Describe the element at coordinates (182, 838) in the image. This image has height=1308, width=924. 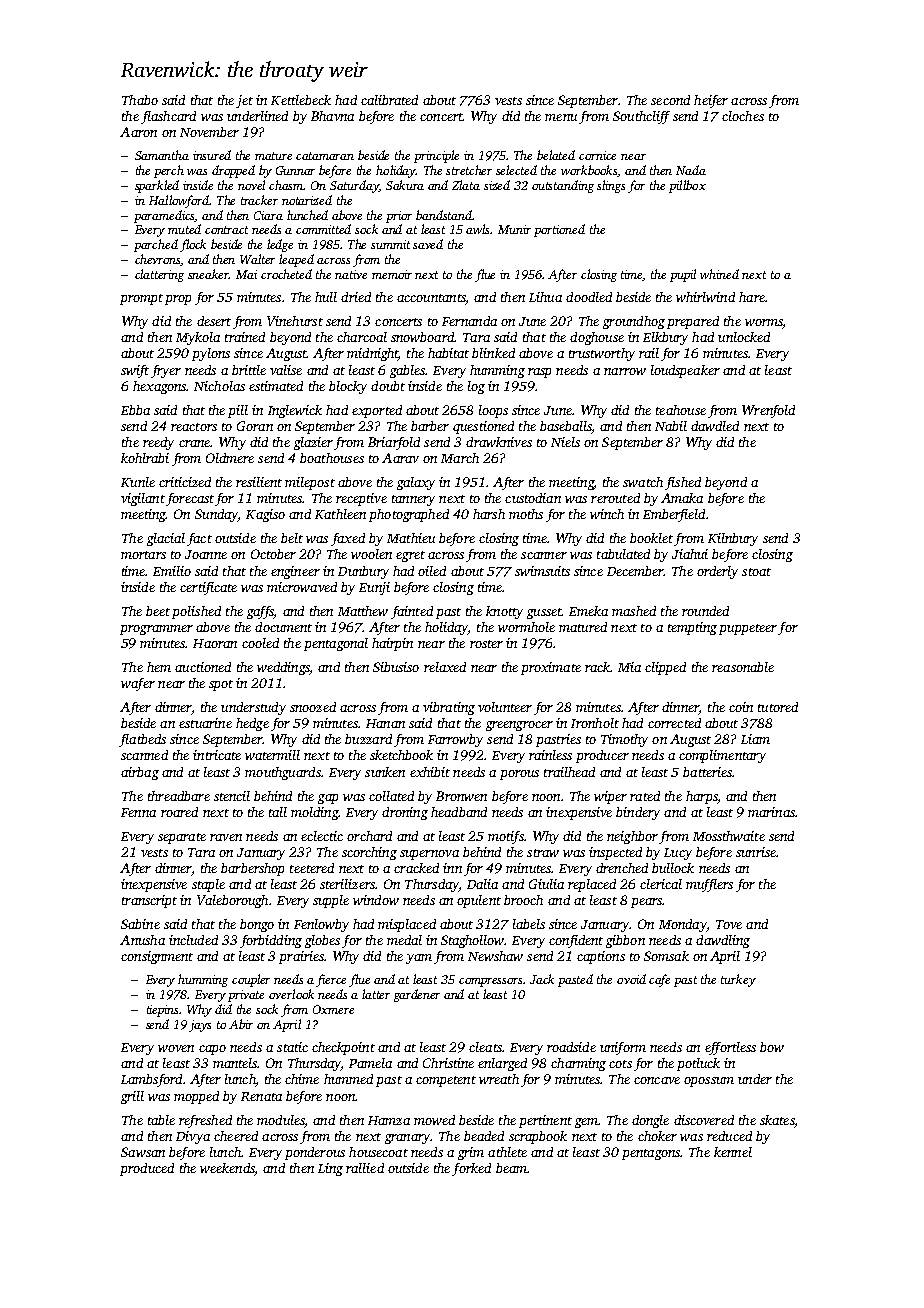
I see `separate` at that location.
